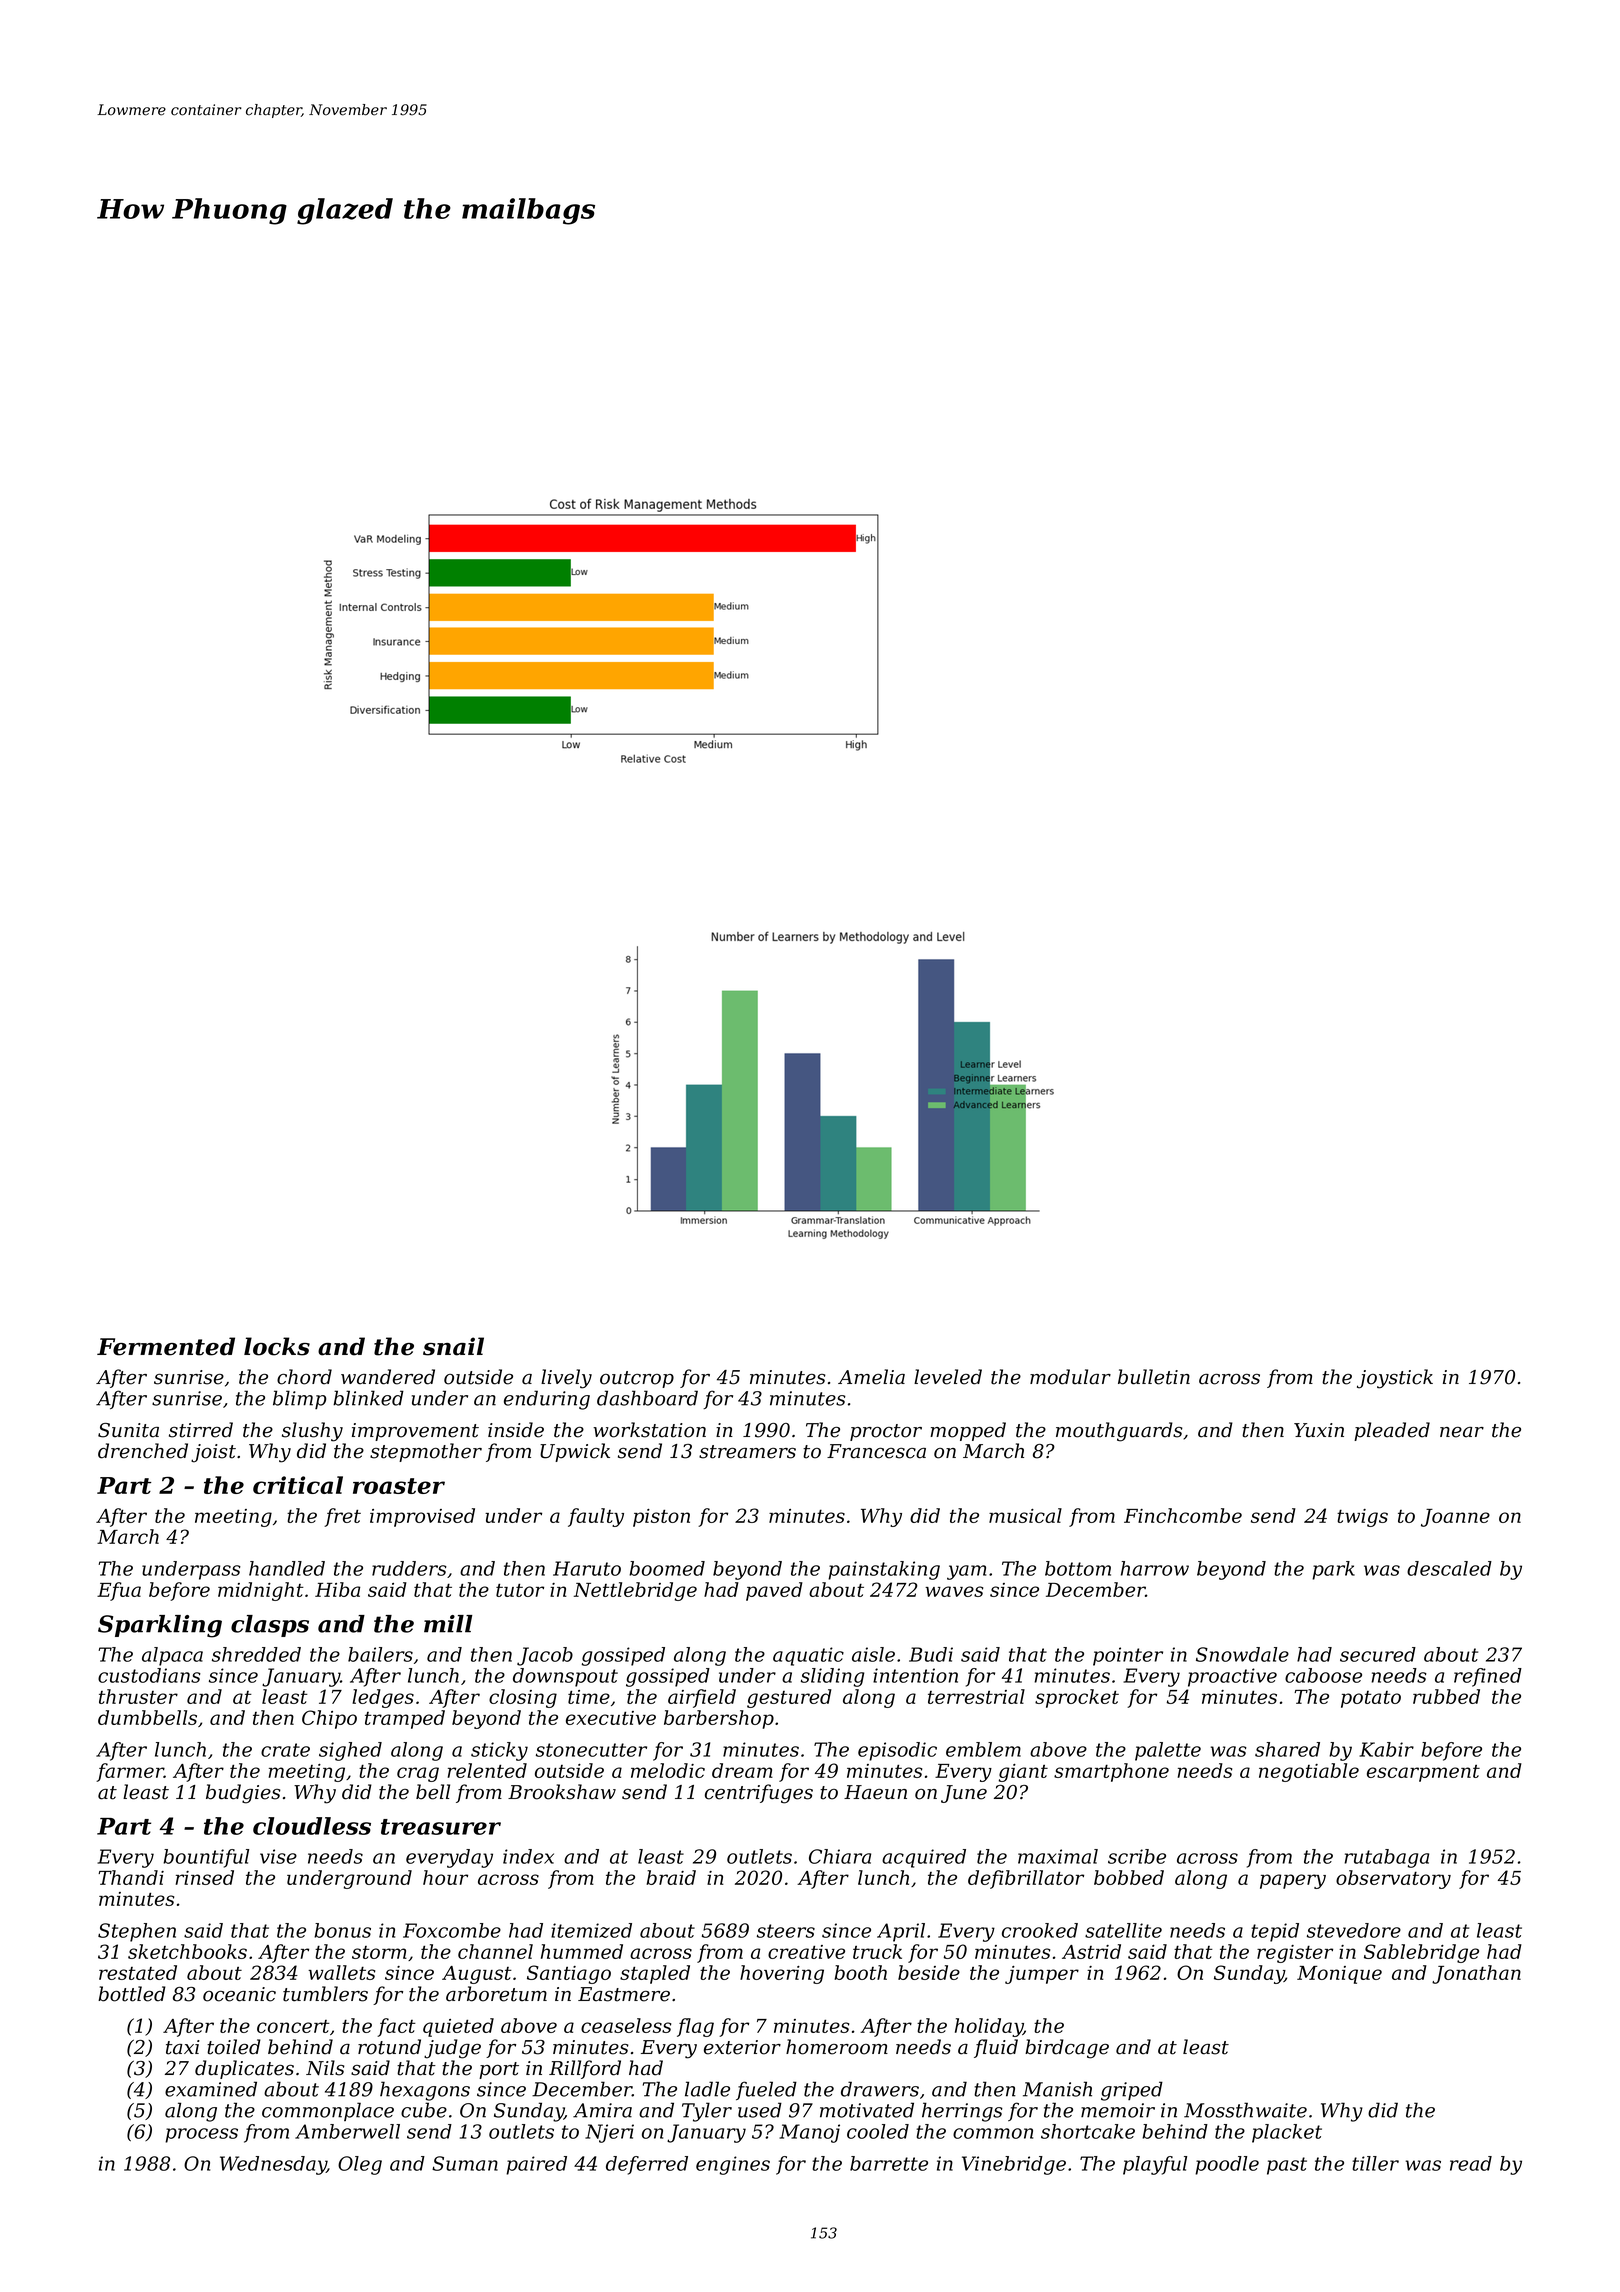  Describe the element at coordinates (989, 2027) in the screenshot. I see `holiday` at that location.
